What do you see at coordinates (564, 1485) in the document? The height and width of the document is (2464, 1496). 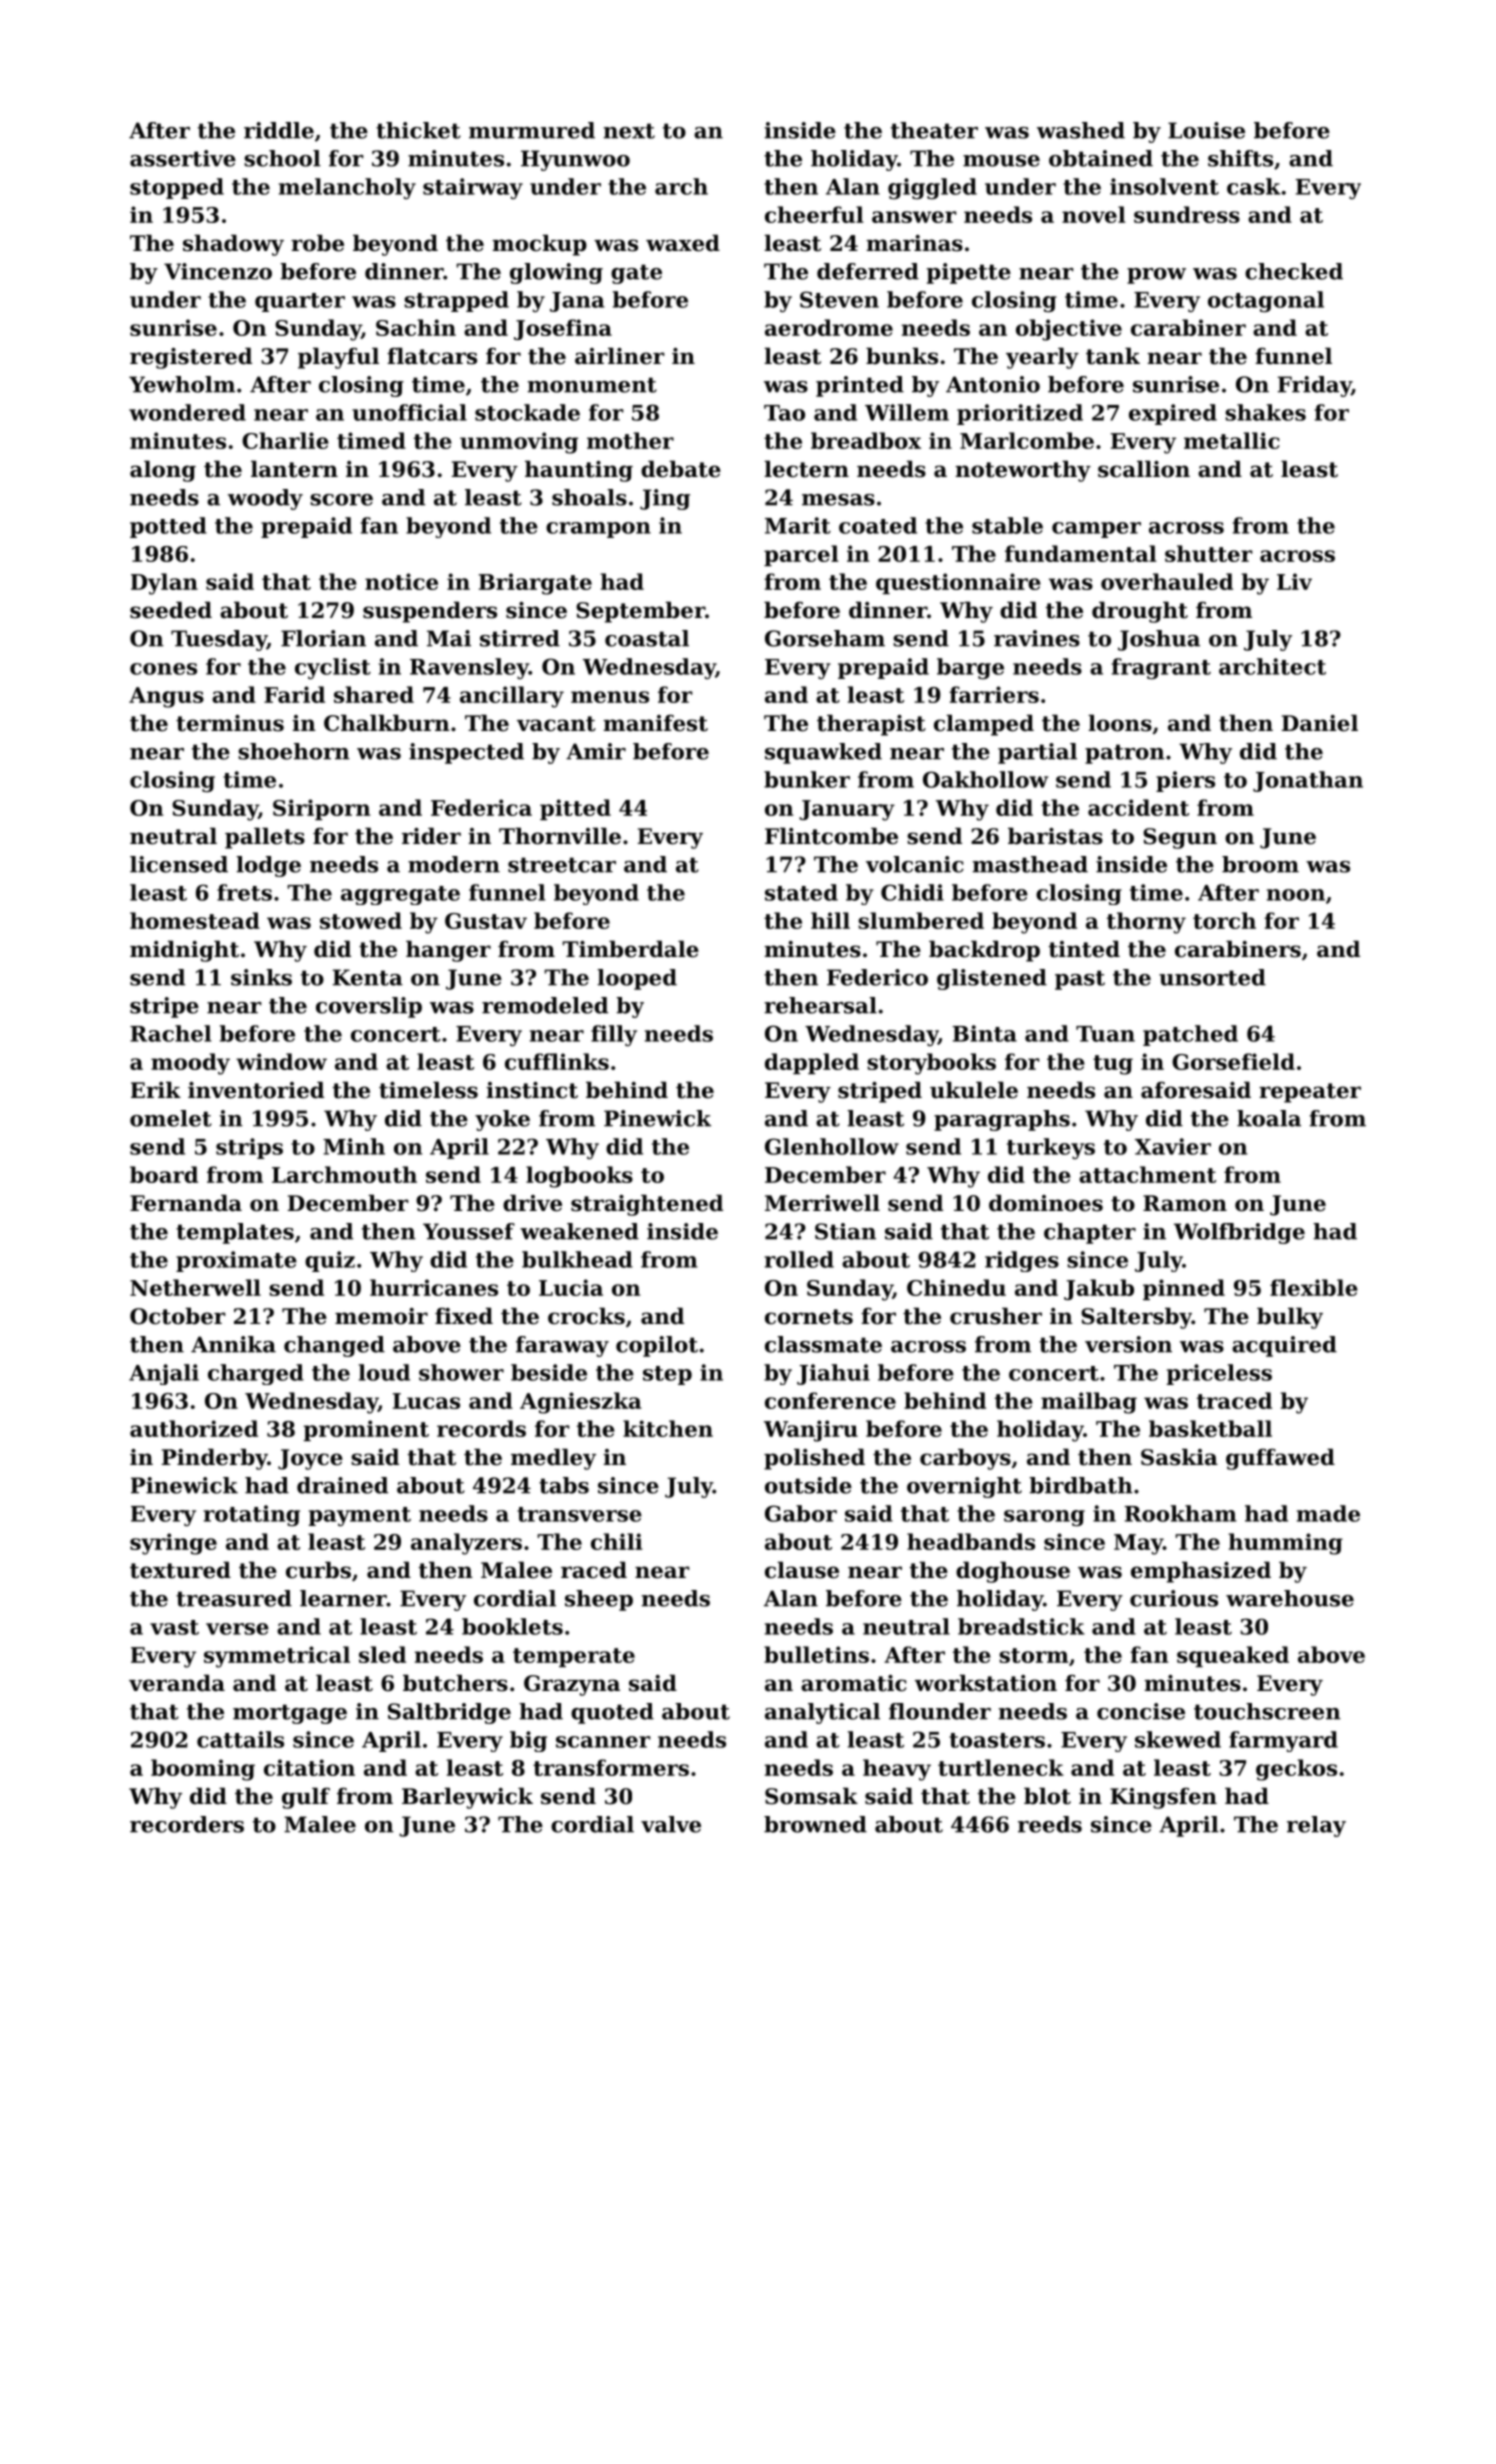 I see `tabs` at bounding box center [564, 1485].
